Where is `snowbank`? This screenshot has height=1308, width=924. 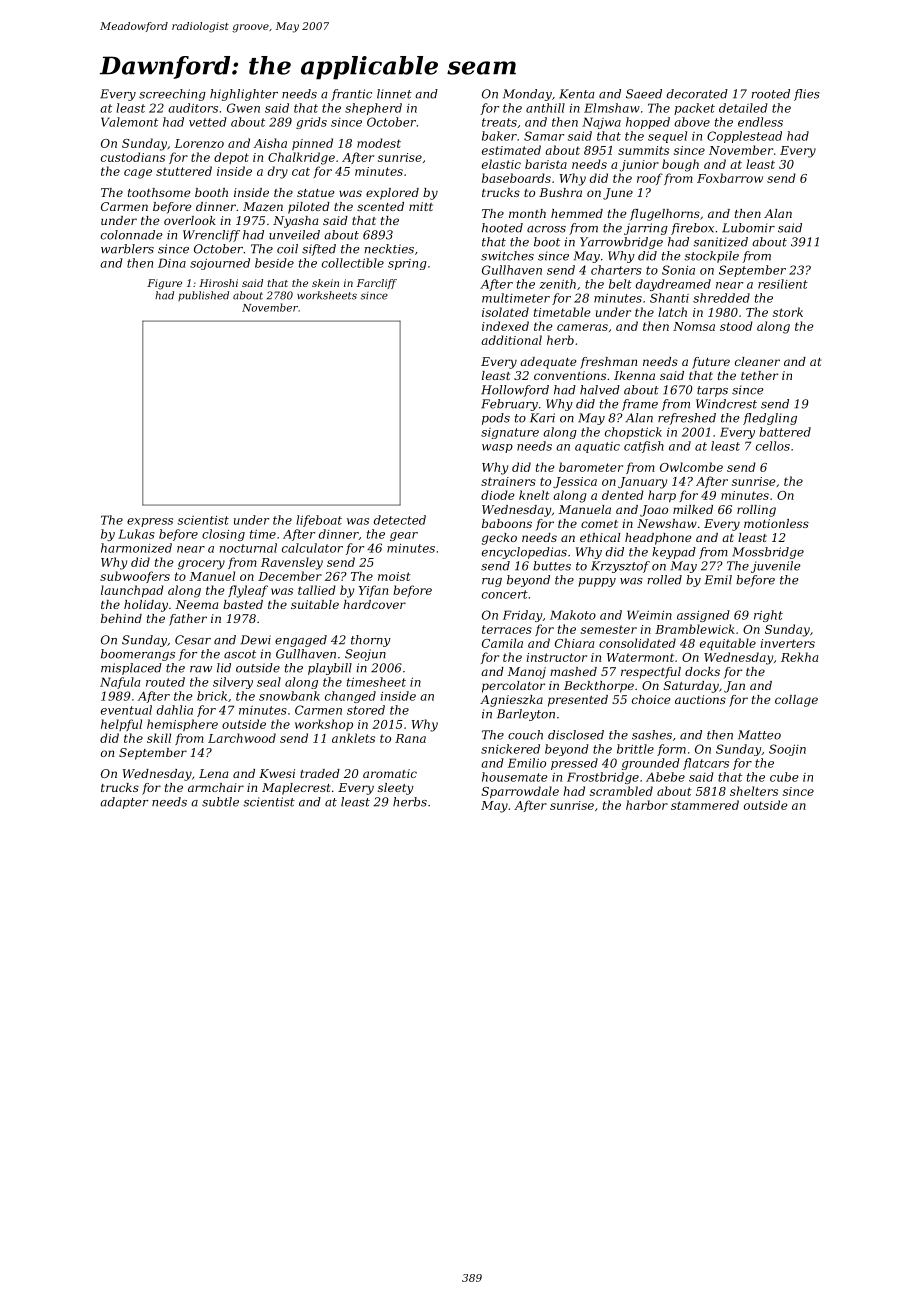 snowbank is located at coordinates (289, 696).
